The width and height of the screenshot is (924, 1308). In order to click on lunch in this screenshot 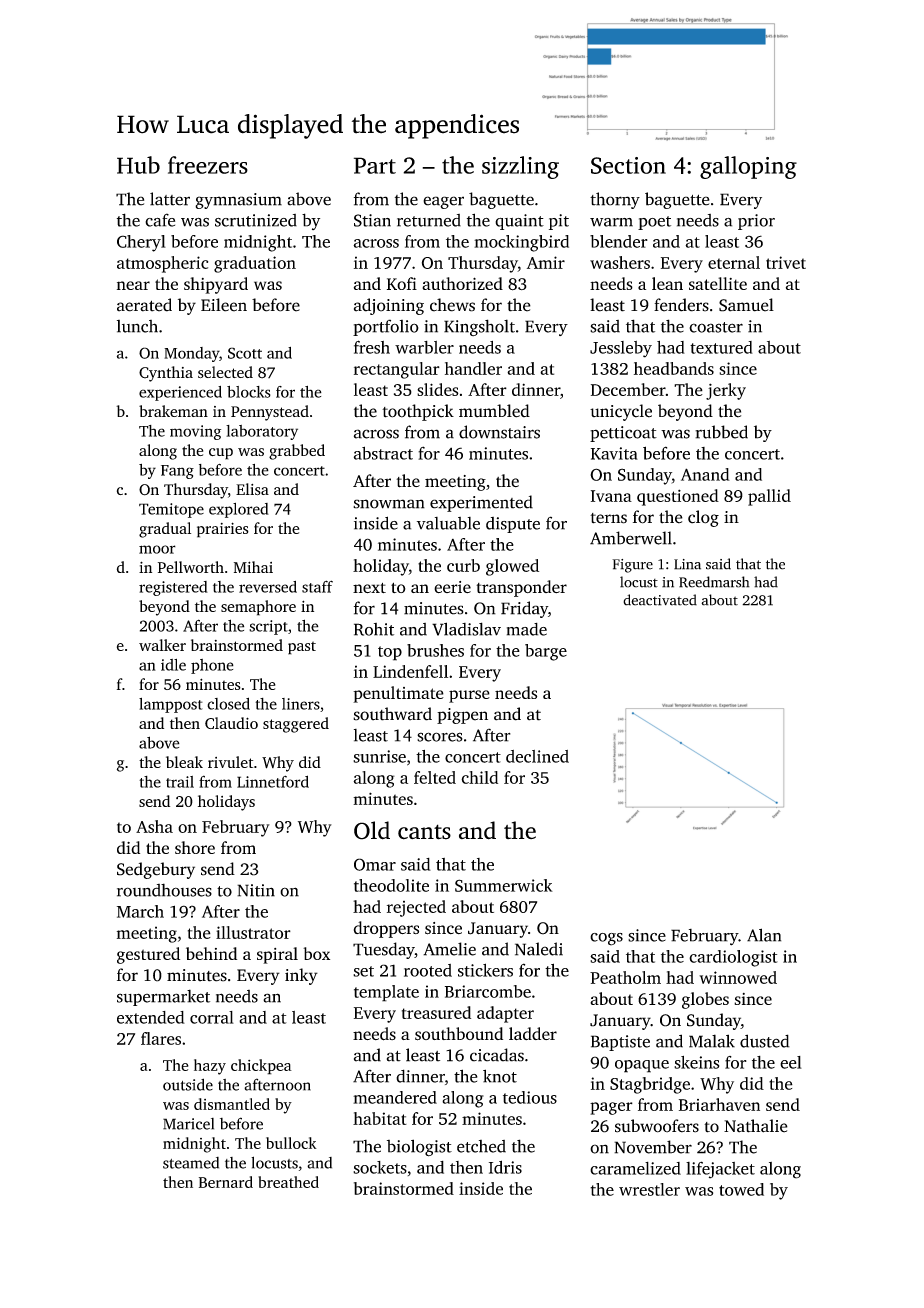, I will do `click(137, 326)`.
